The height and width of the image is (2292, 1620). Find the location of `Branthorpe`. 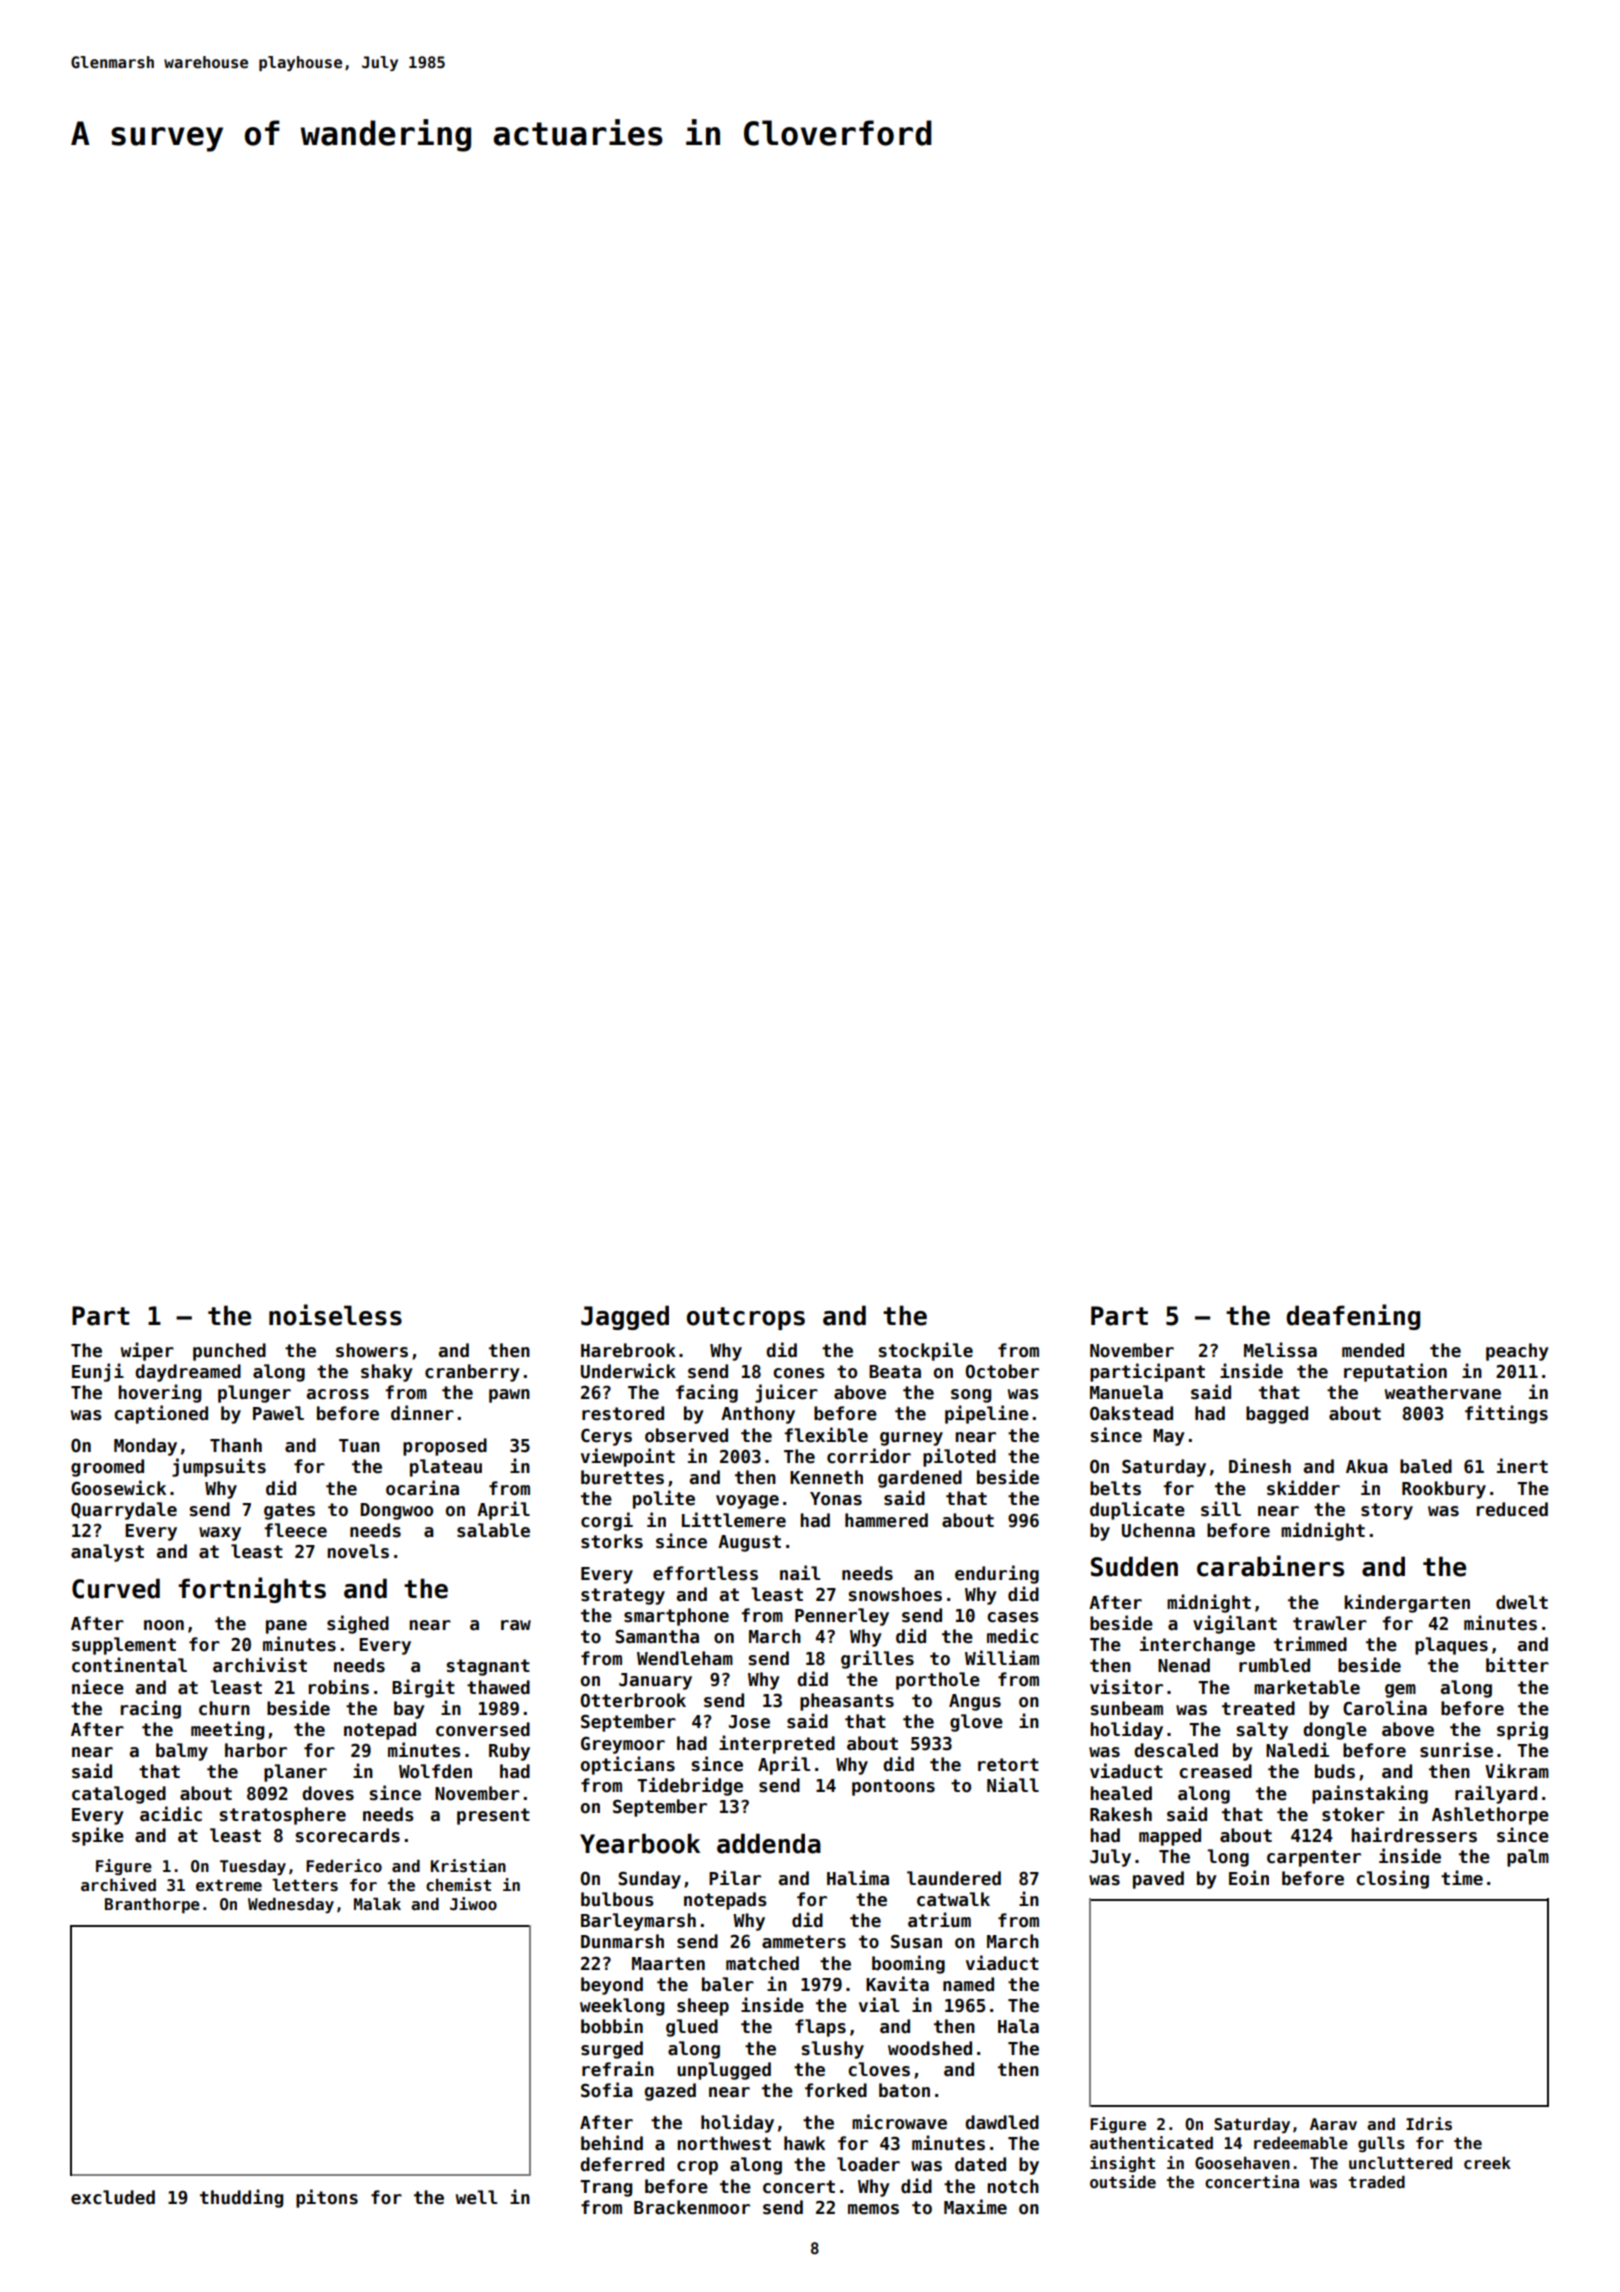

Branthorpe is located at coordinates (152, 1906).
